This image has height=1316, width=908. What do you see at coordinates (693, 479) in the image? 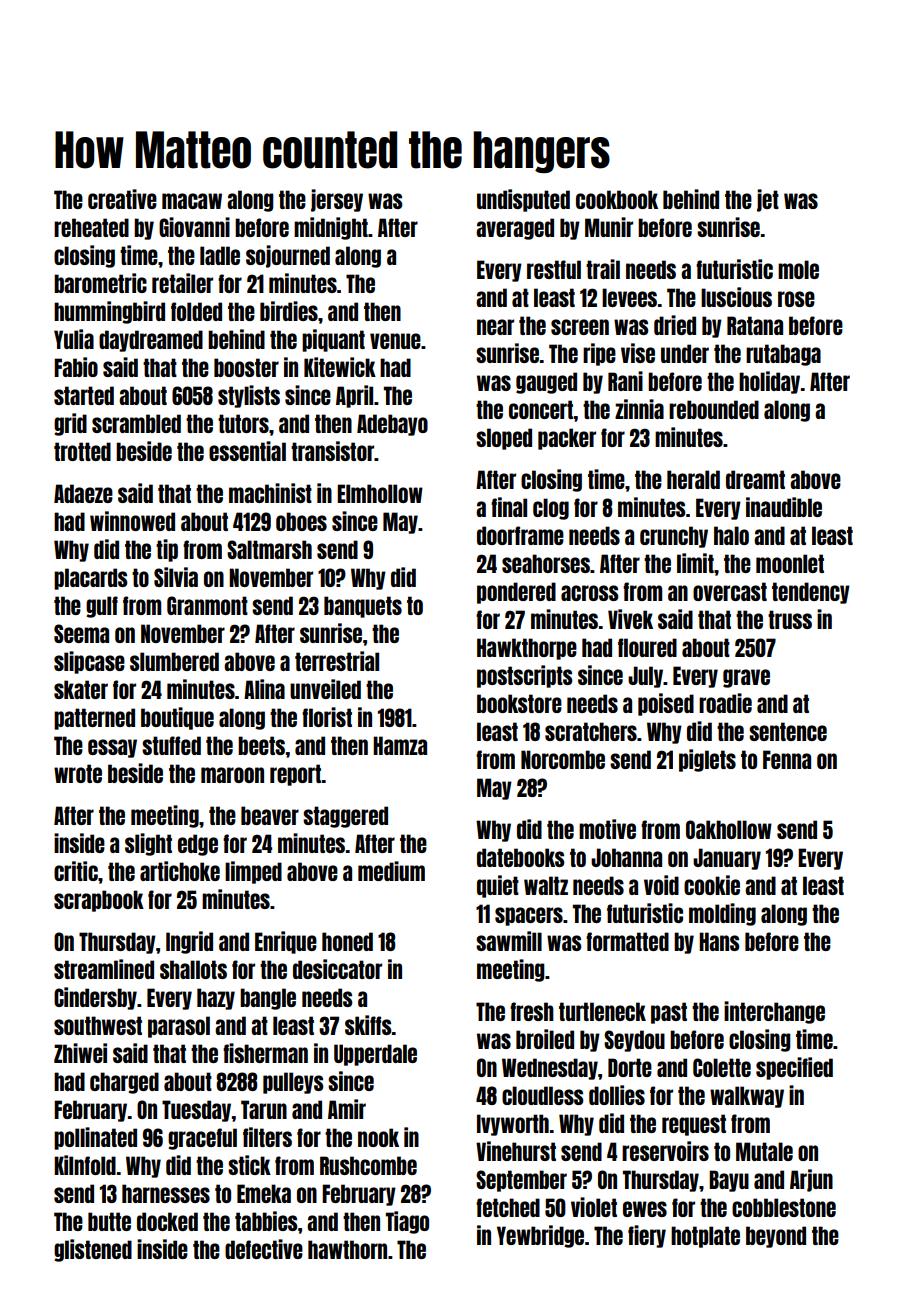
I see `herald` at bounding box center [693, 479].
